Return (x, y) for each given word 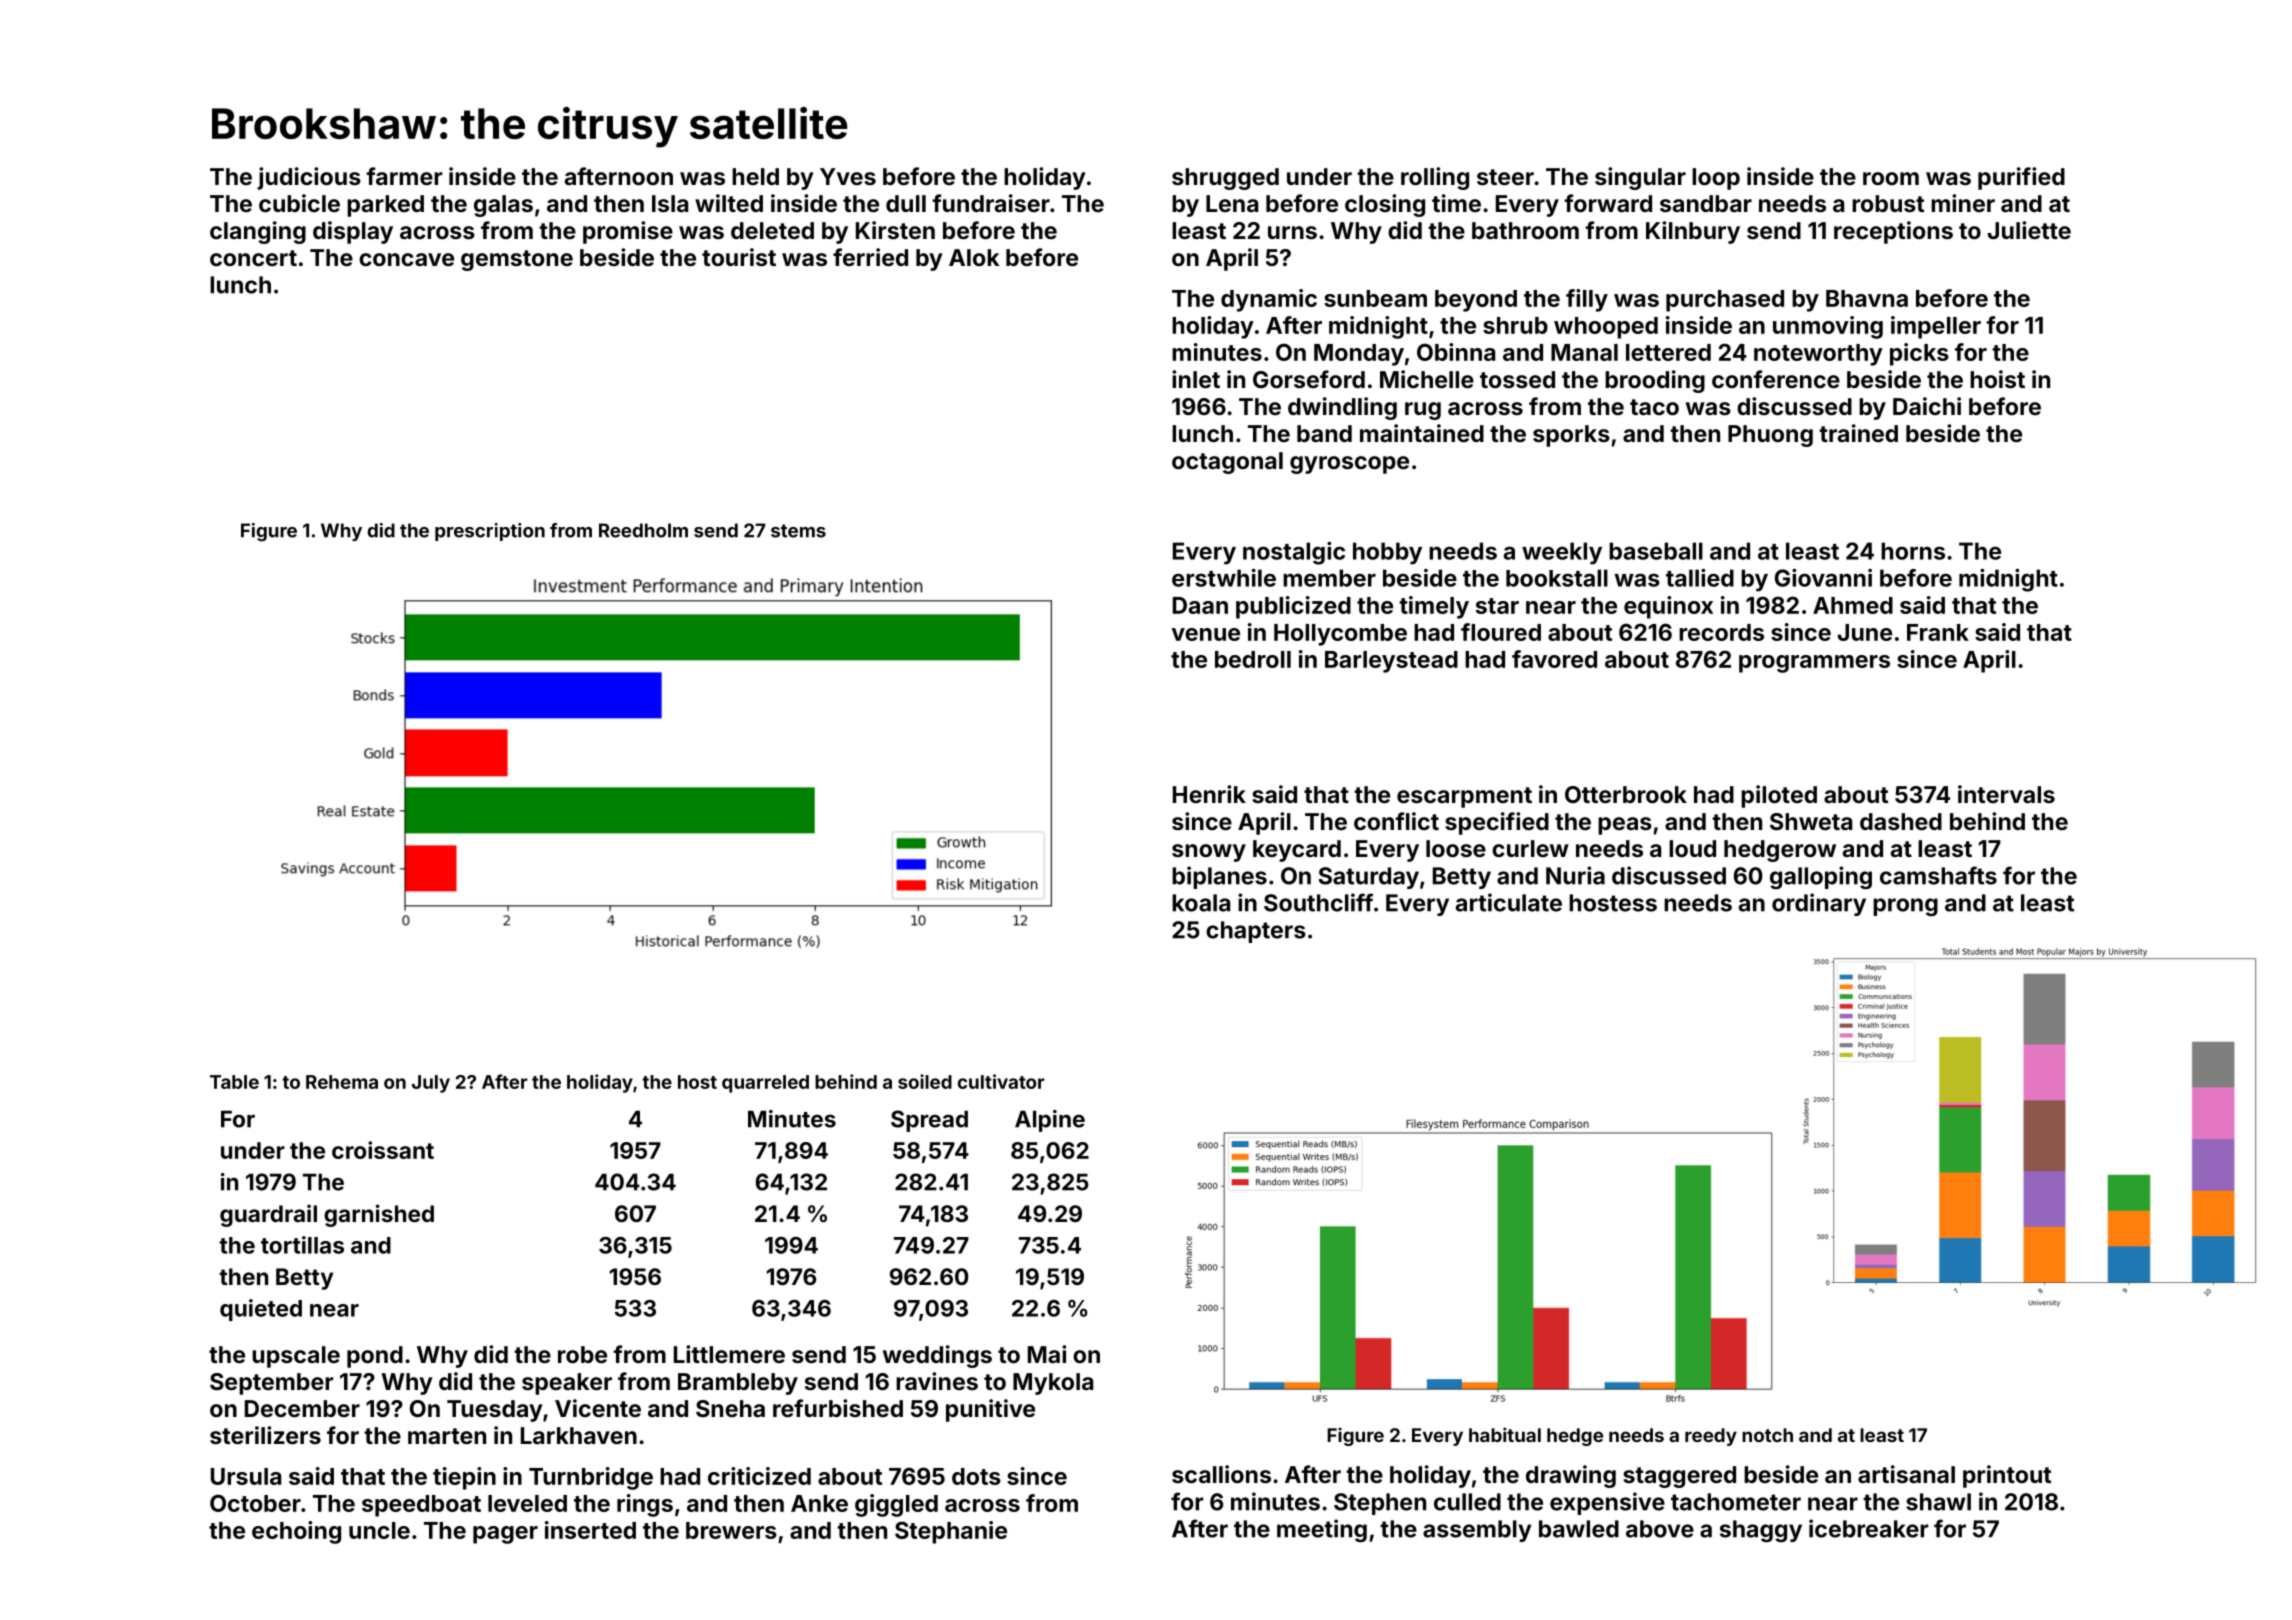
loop (1716, 179)
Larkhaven (579, 1435)
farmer (404, 176)
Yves (848, 176)
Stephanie (951, 1532)
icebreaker (1869, 1528)
